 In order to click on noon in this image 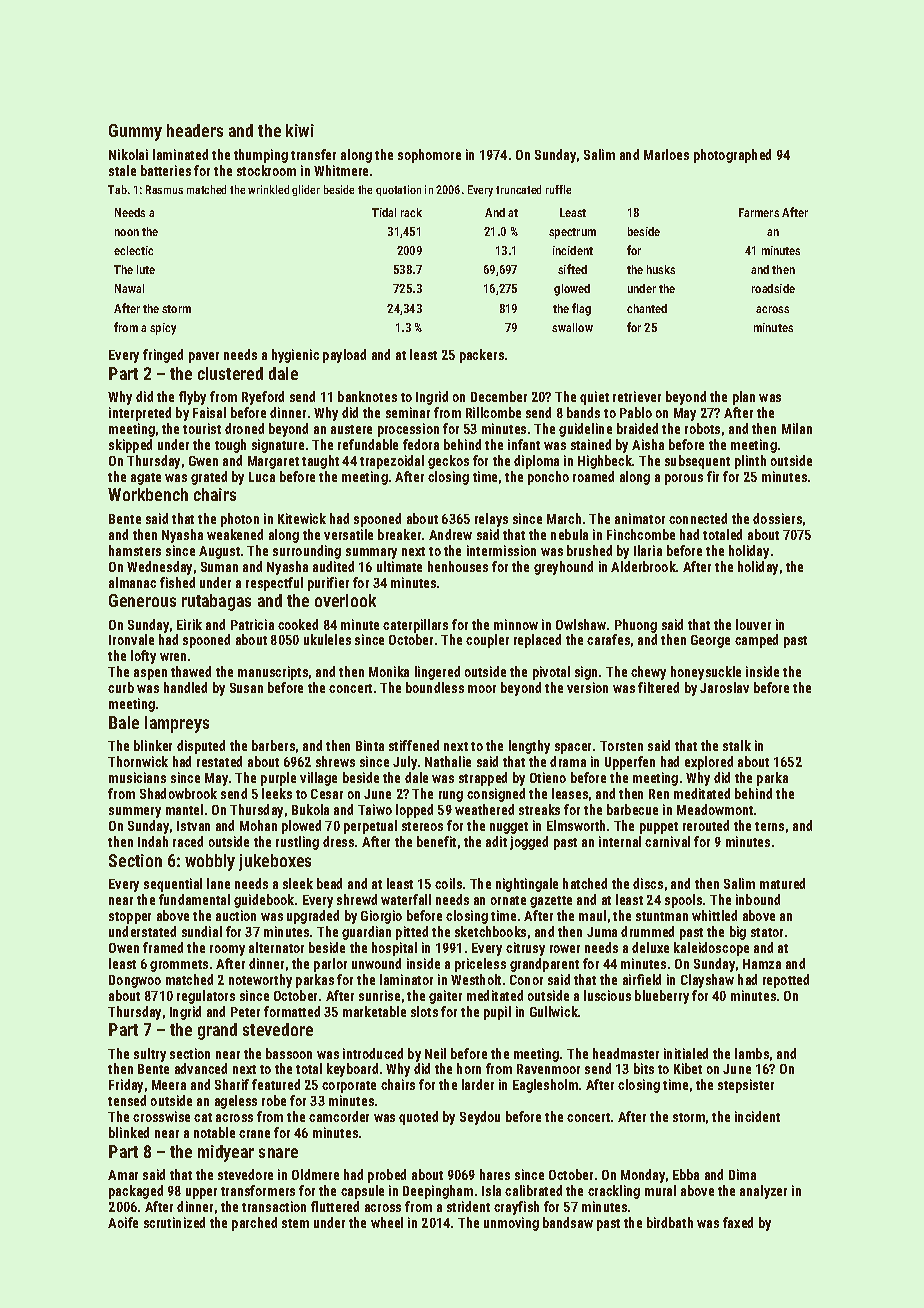, I will do `click(127, 232)`.
